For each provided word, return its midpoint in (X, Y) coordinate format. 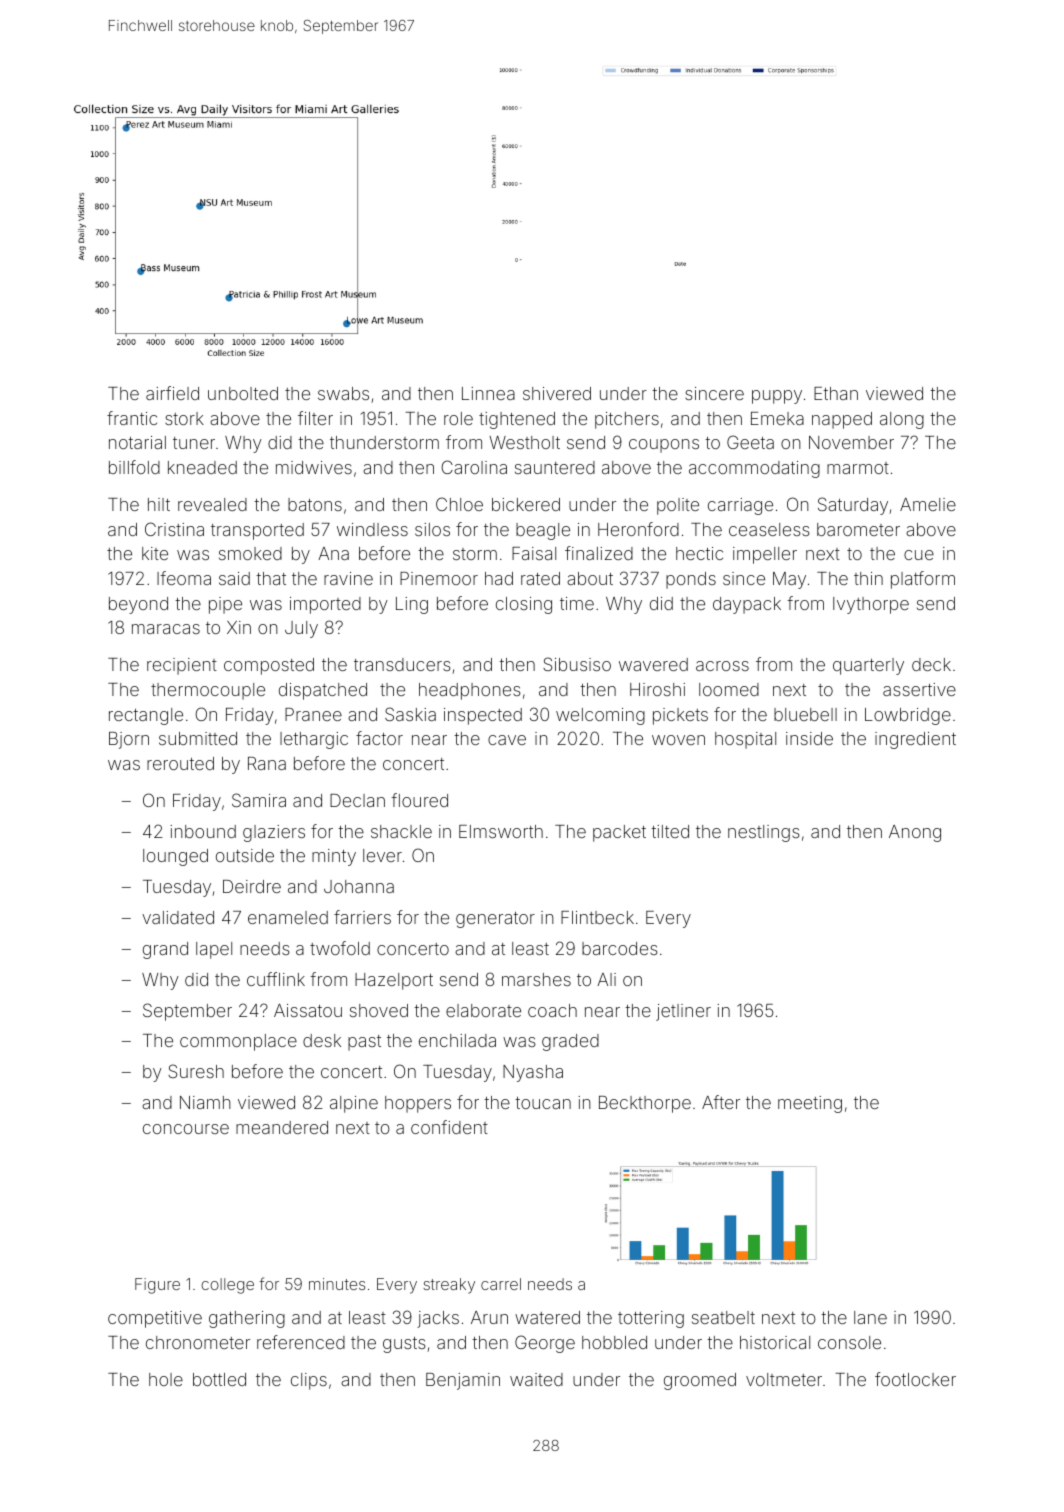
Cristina (174, 529)
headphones (470, 691)
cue (919, 555)
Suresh (196, 1071)
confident (449, 1127)
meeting (810, 1104)
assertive (919, 689)
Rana (267, 763)
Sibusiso (577, 664)
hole (166, 1379)
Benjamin (463, 1381)
